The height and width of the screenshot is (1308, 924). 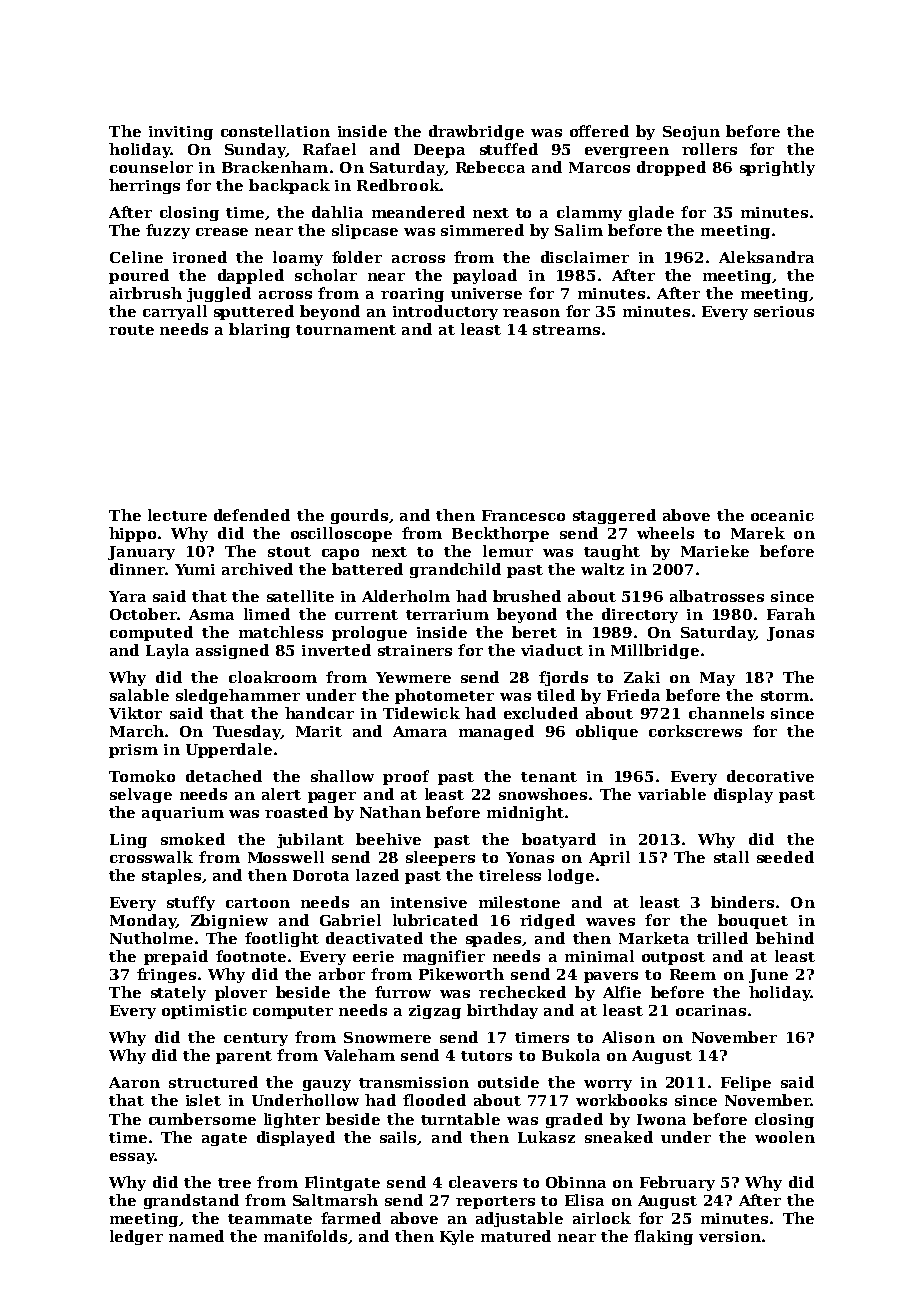 I want to click on smoked, so click(x=193, y=839).
